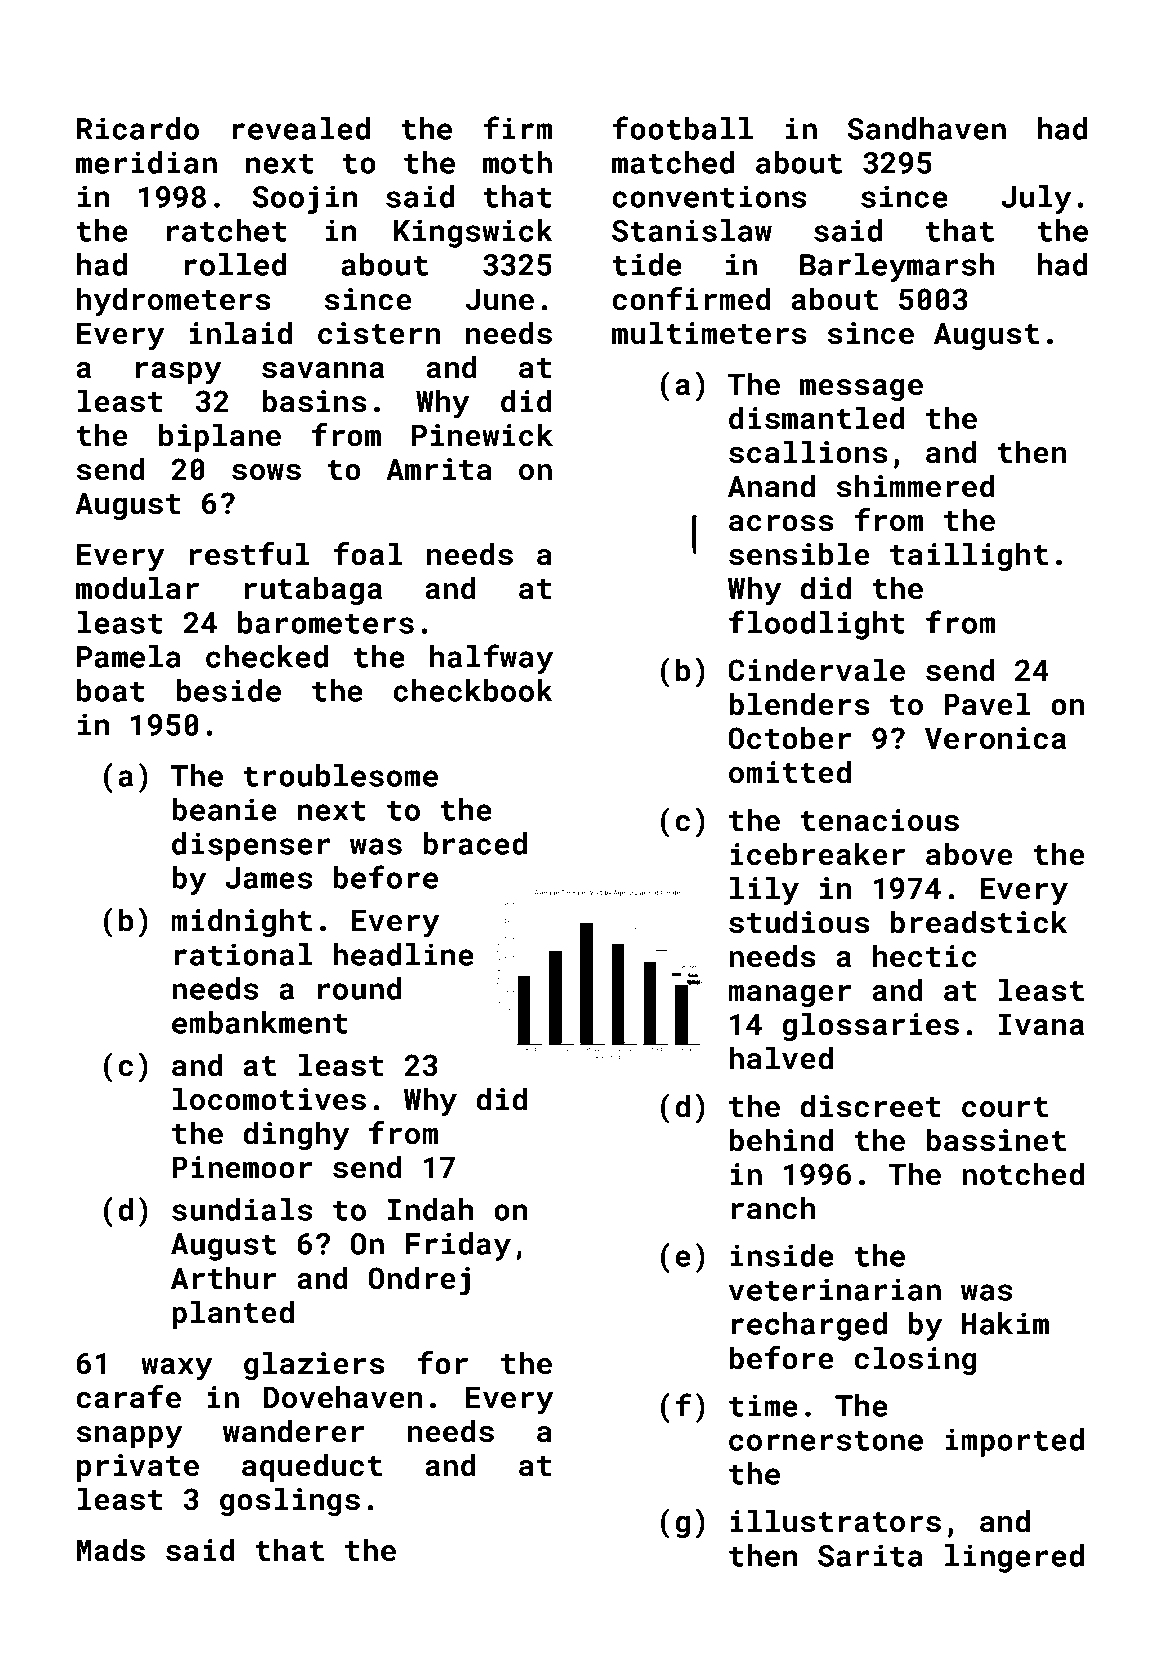 The image size is (1165, 1654). What do you see at coordinates (915, 486) in the screenshot?
I see `shimmered` at bounding box center [915, 486].
